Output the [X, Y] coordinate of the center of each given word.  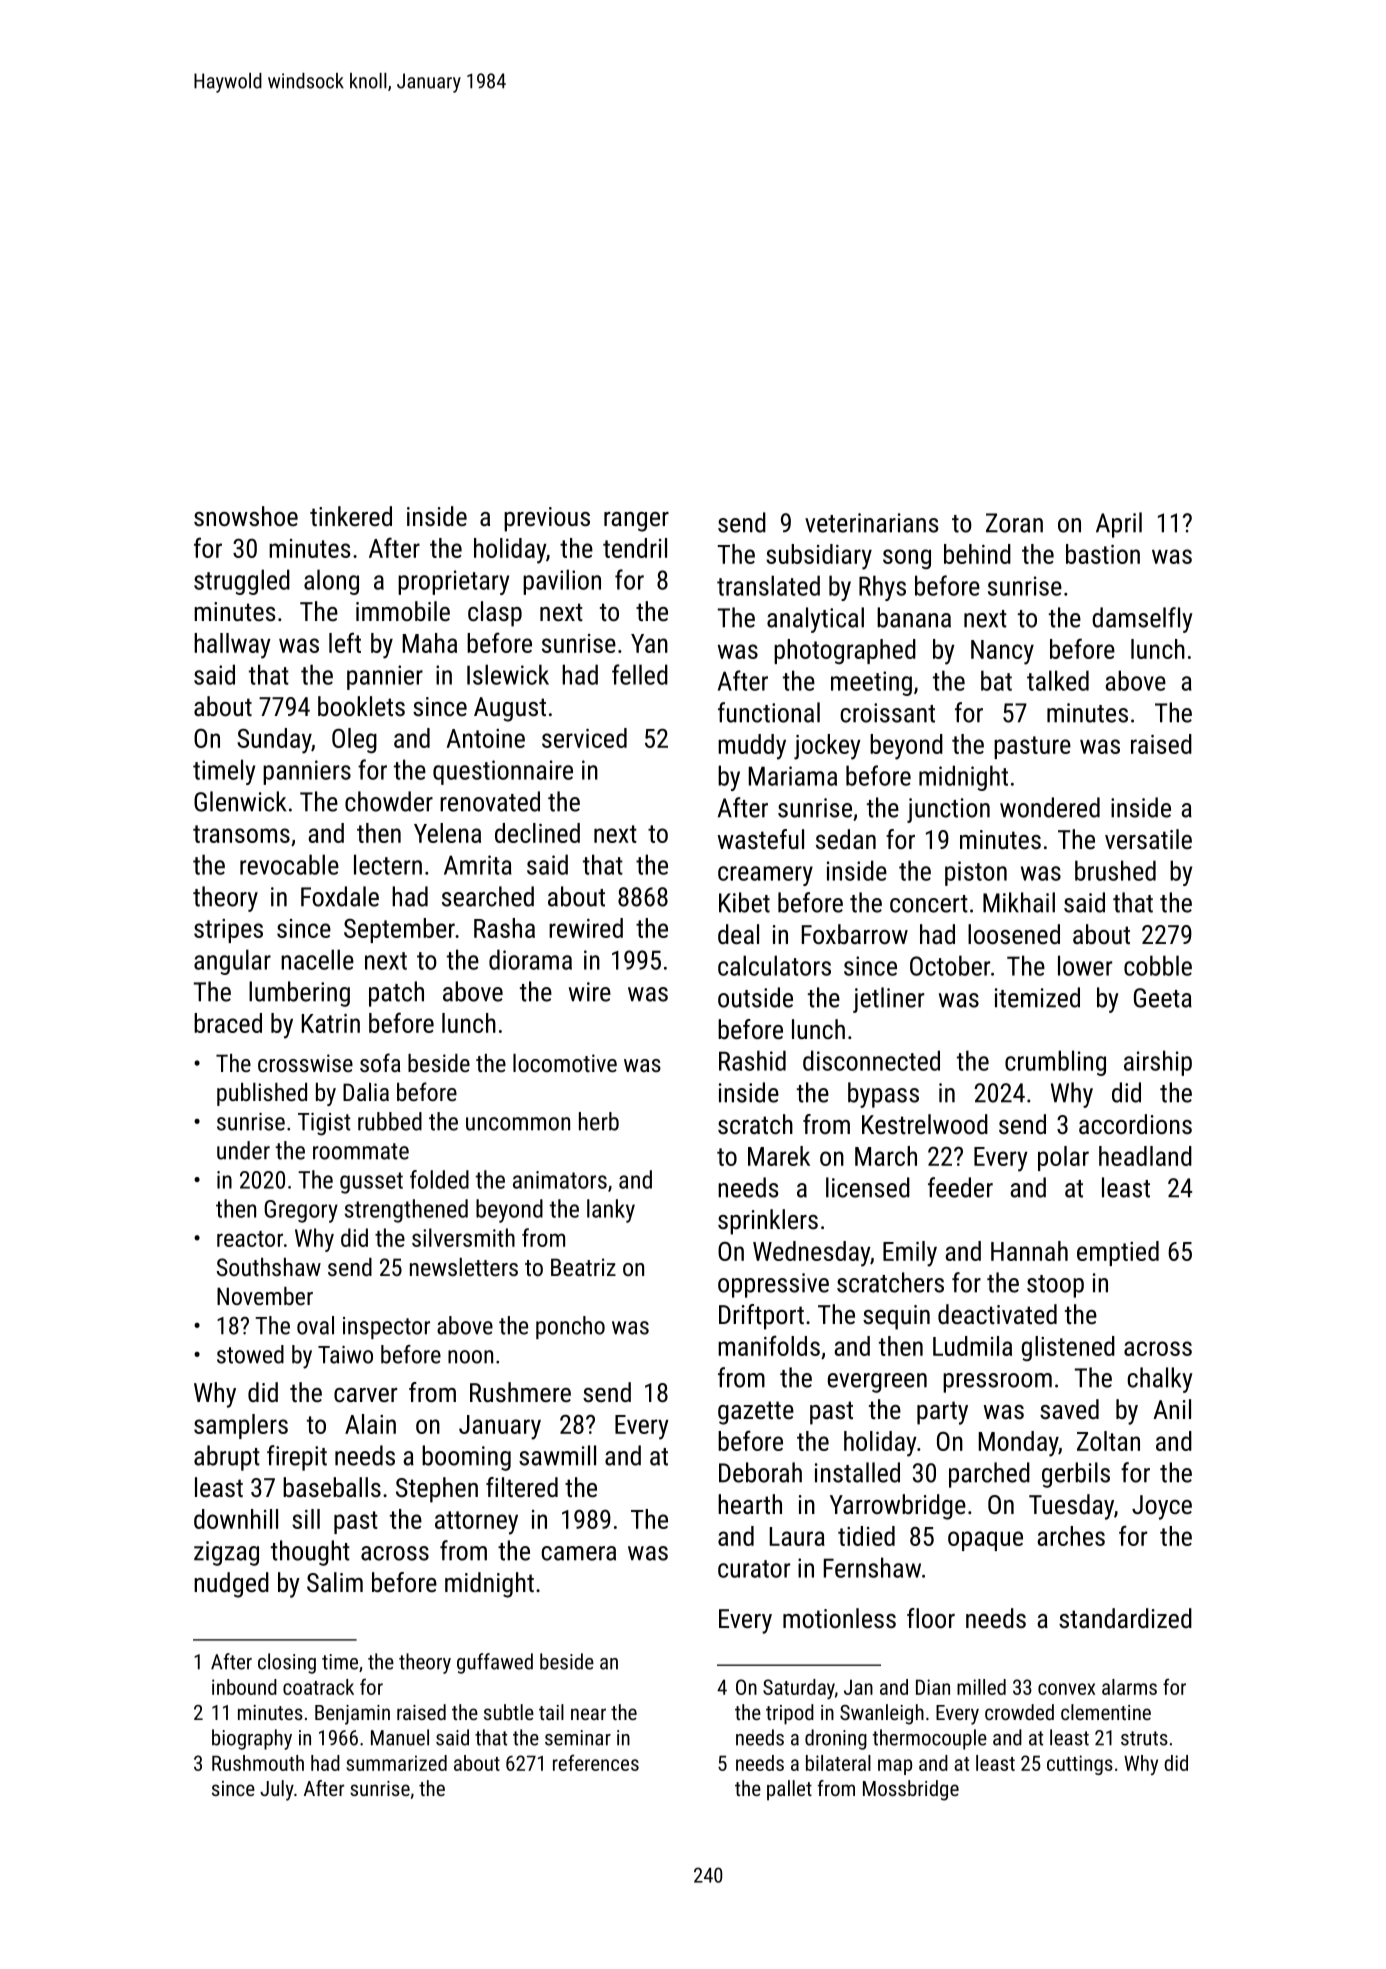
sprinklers [768, 1222]
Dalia [366, 1092]
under [243, 1150]
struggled [242, 582]
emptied [1118, 1253]
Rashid [752, 1060]
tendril [635, 548]
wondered [1050, 807]
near [588, 1714]
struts [1144, 1738]
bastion [1103, 554]
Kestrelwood [925, 1124]
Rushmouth [258, 1763]
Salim [335, 1582]
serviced [584, 738]
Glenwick [240, 801]
